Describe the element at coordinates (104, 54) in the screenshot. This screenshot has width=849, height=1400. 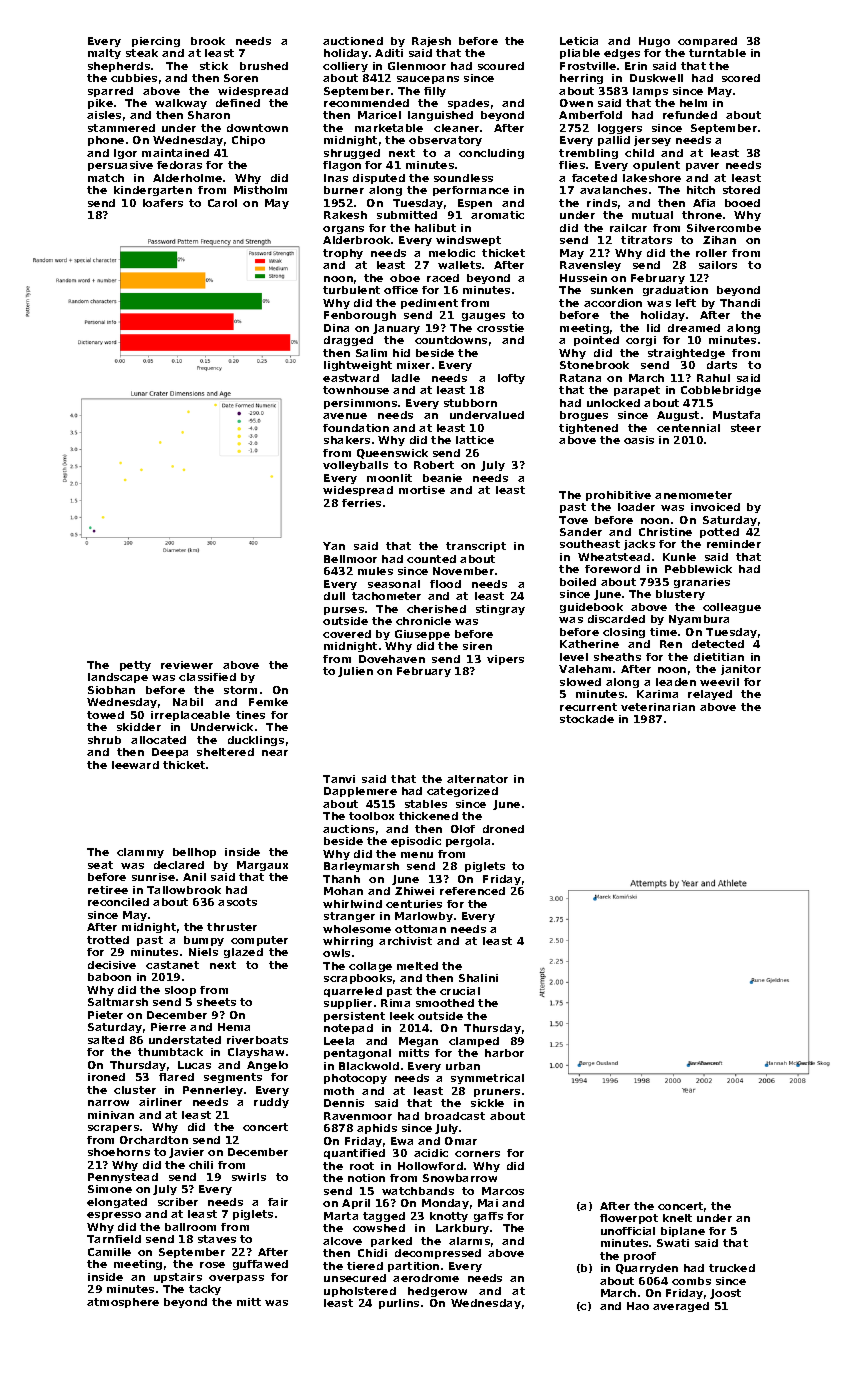
I see `malty` at that location.
